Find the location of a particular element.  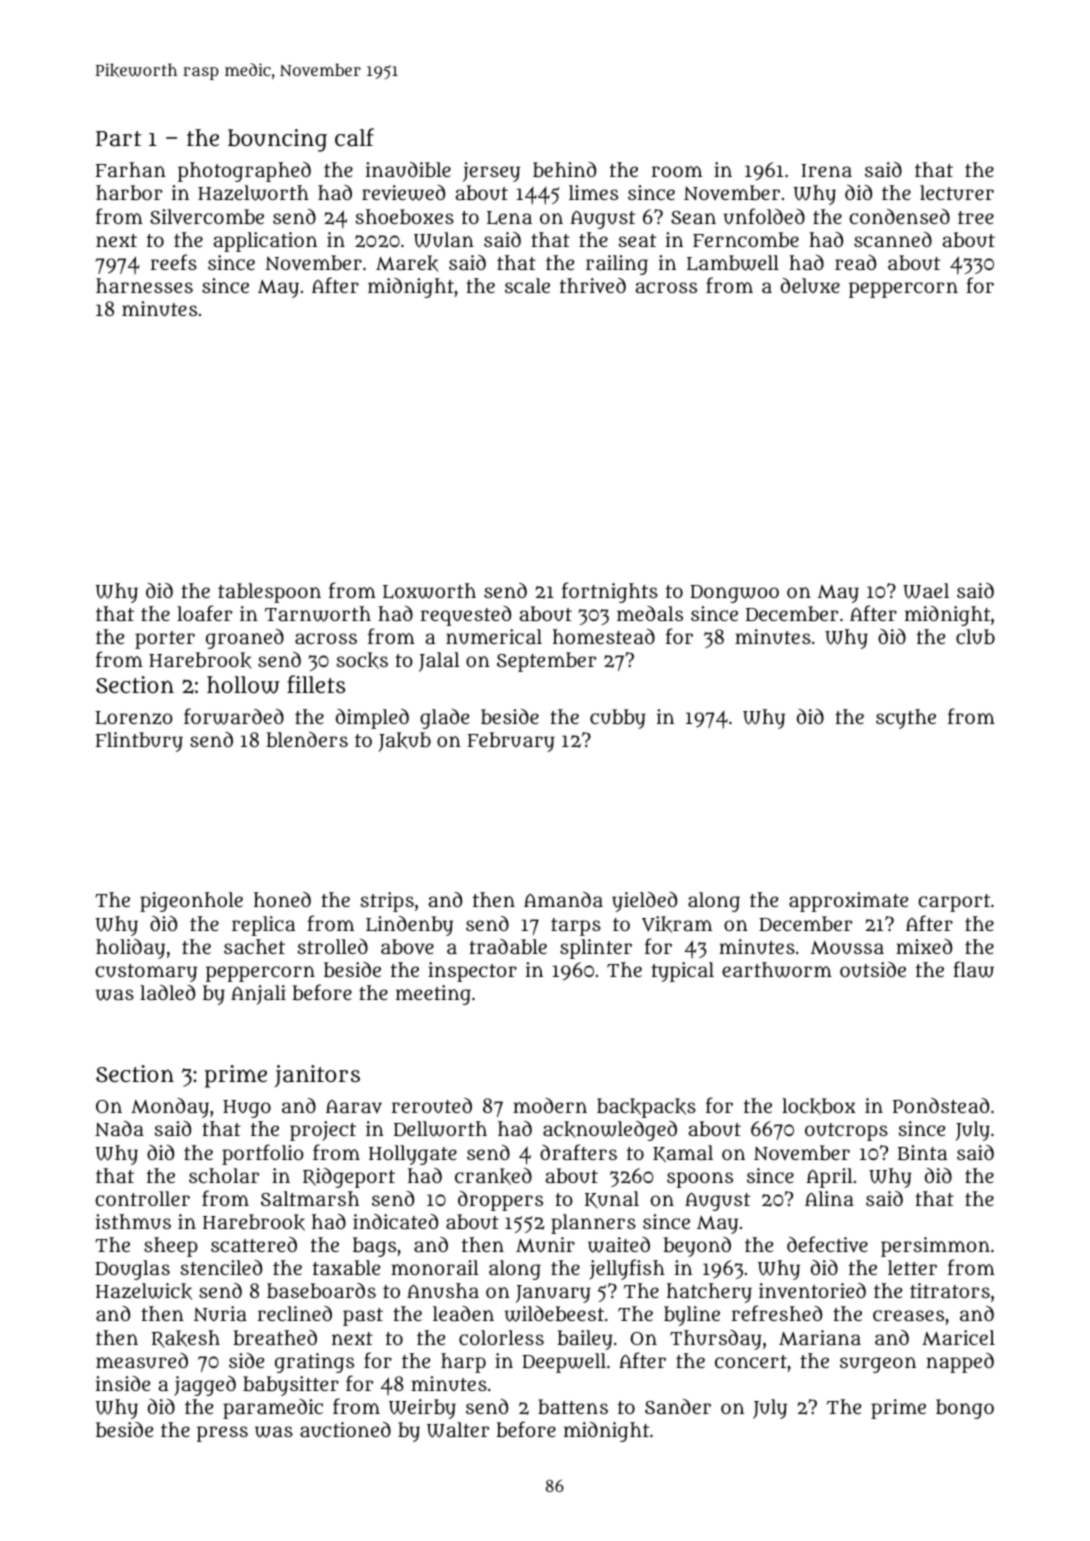

tradable is located at coordinates (508, 946).
